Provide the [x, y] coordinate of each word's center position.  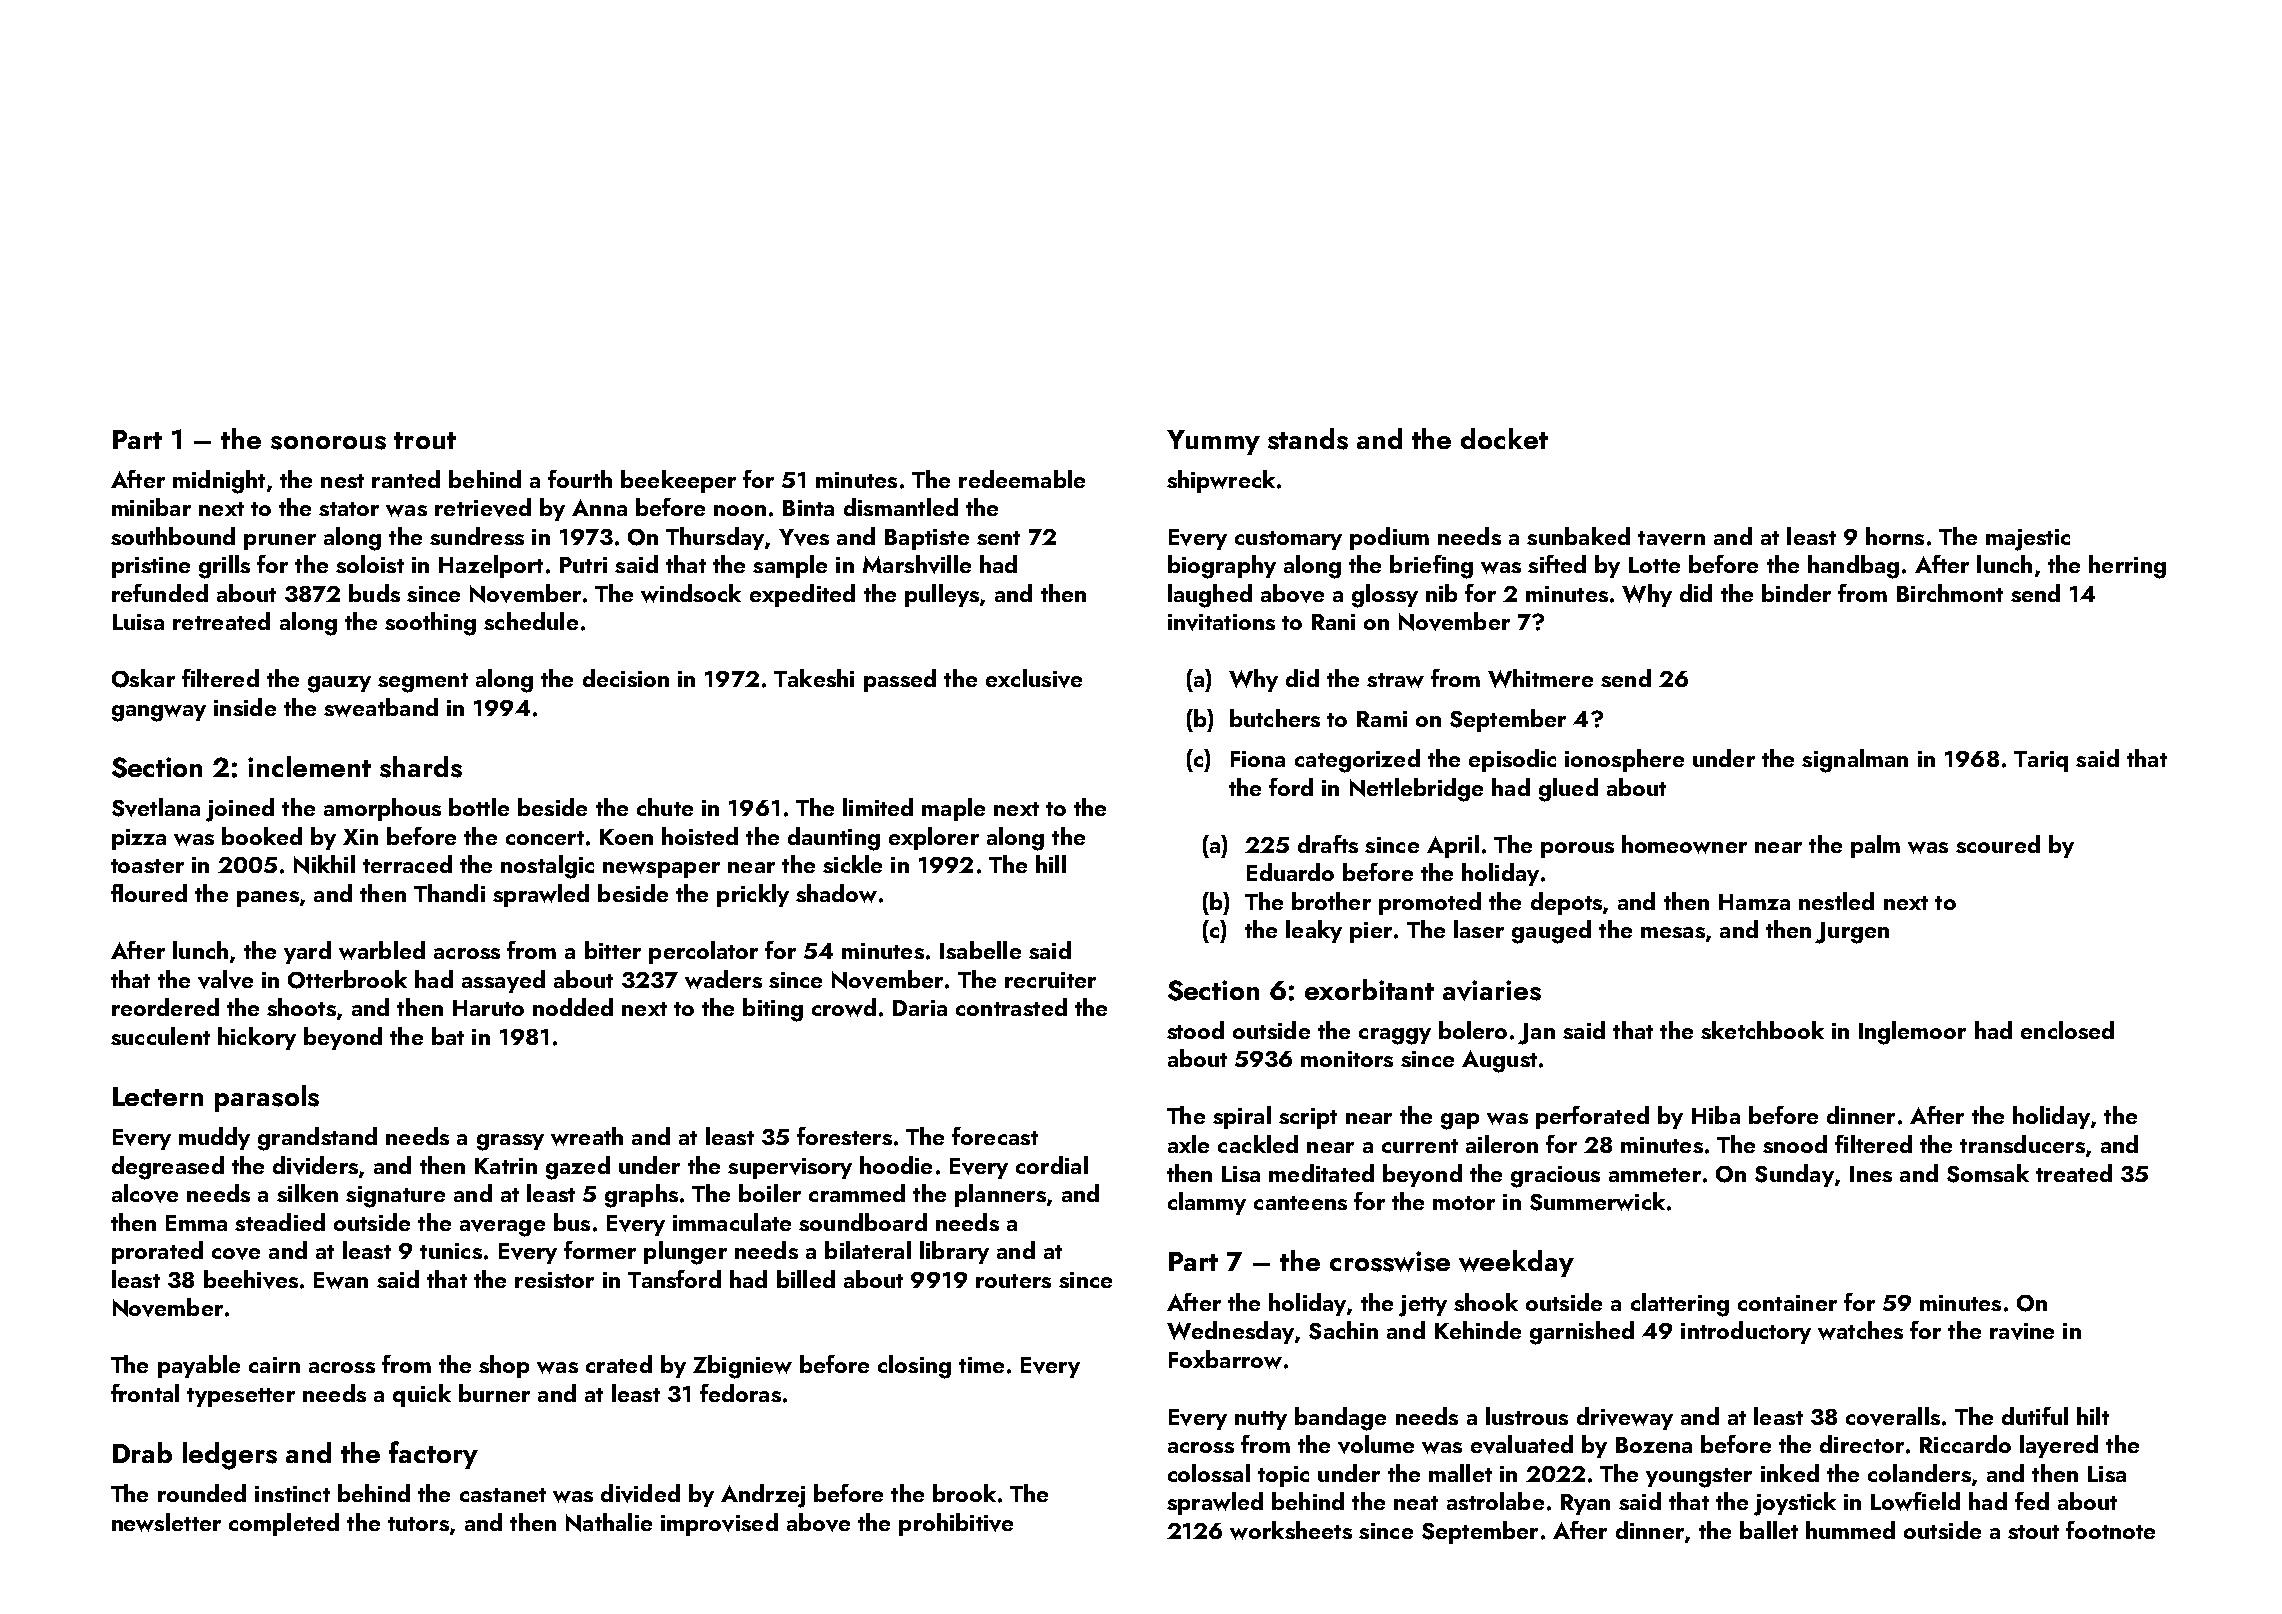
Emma [196, 1223]
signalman [1855, 761]
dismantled [901, 507]
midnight [219, 482]
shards [421, 767]
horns [1895, 536]
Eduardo [1290, 872]
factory [433, 1455]
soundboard [863, 1222]
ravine [2022, 1331]
